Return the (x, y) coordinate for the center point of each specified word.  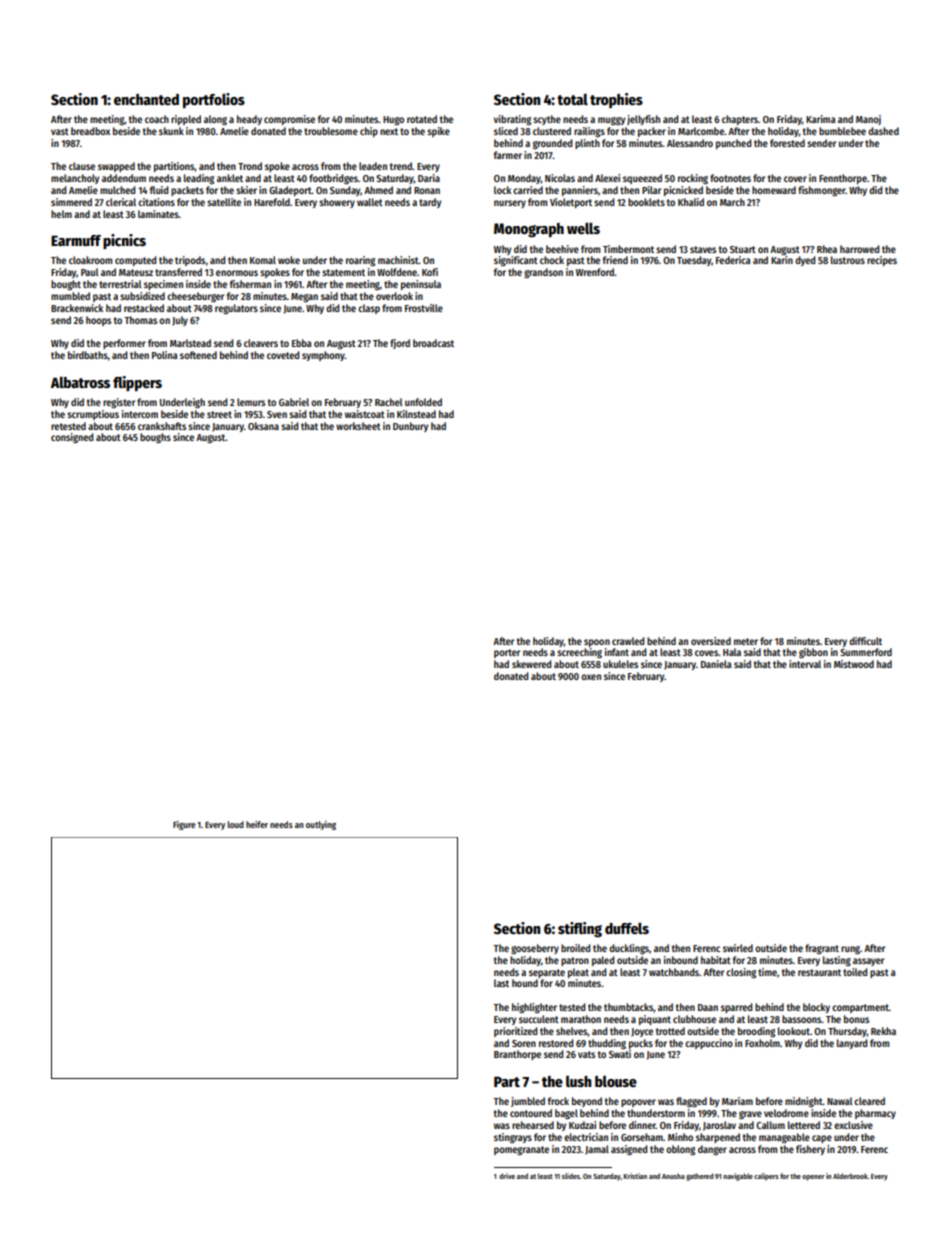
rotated (422, 119)
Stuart (743, 249)
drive (507, 1176)
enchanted (146, 99)
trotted (670, 1031)
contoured (531, 1113)
